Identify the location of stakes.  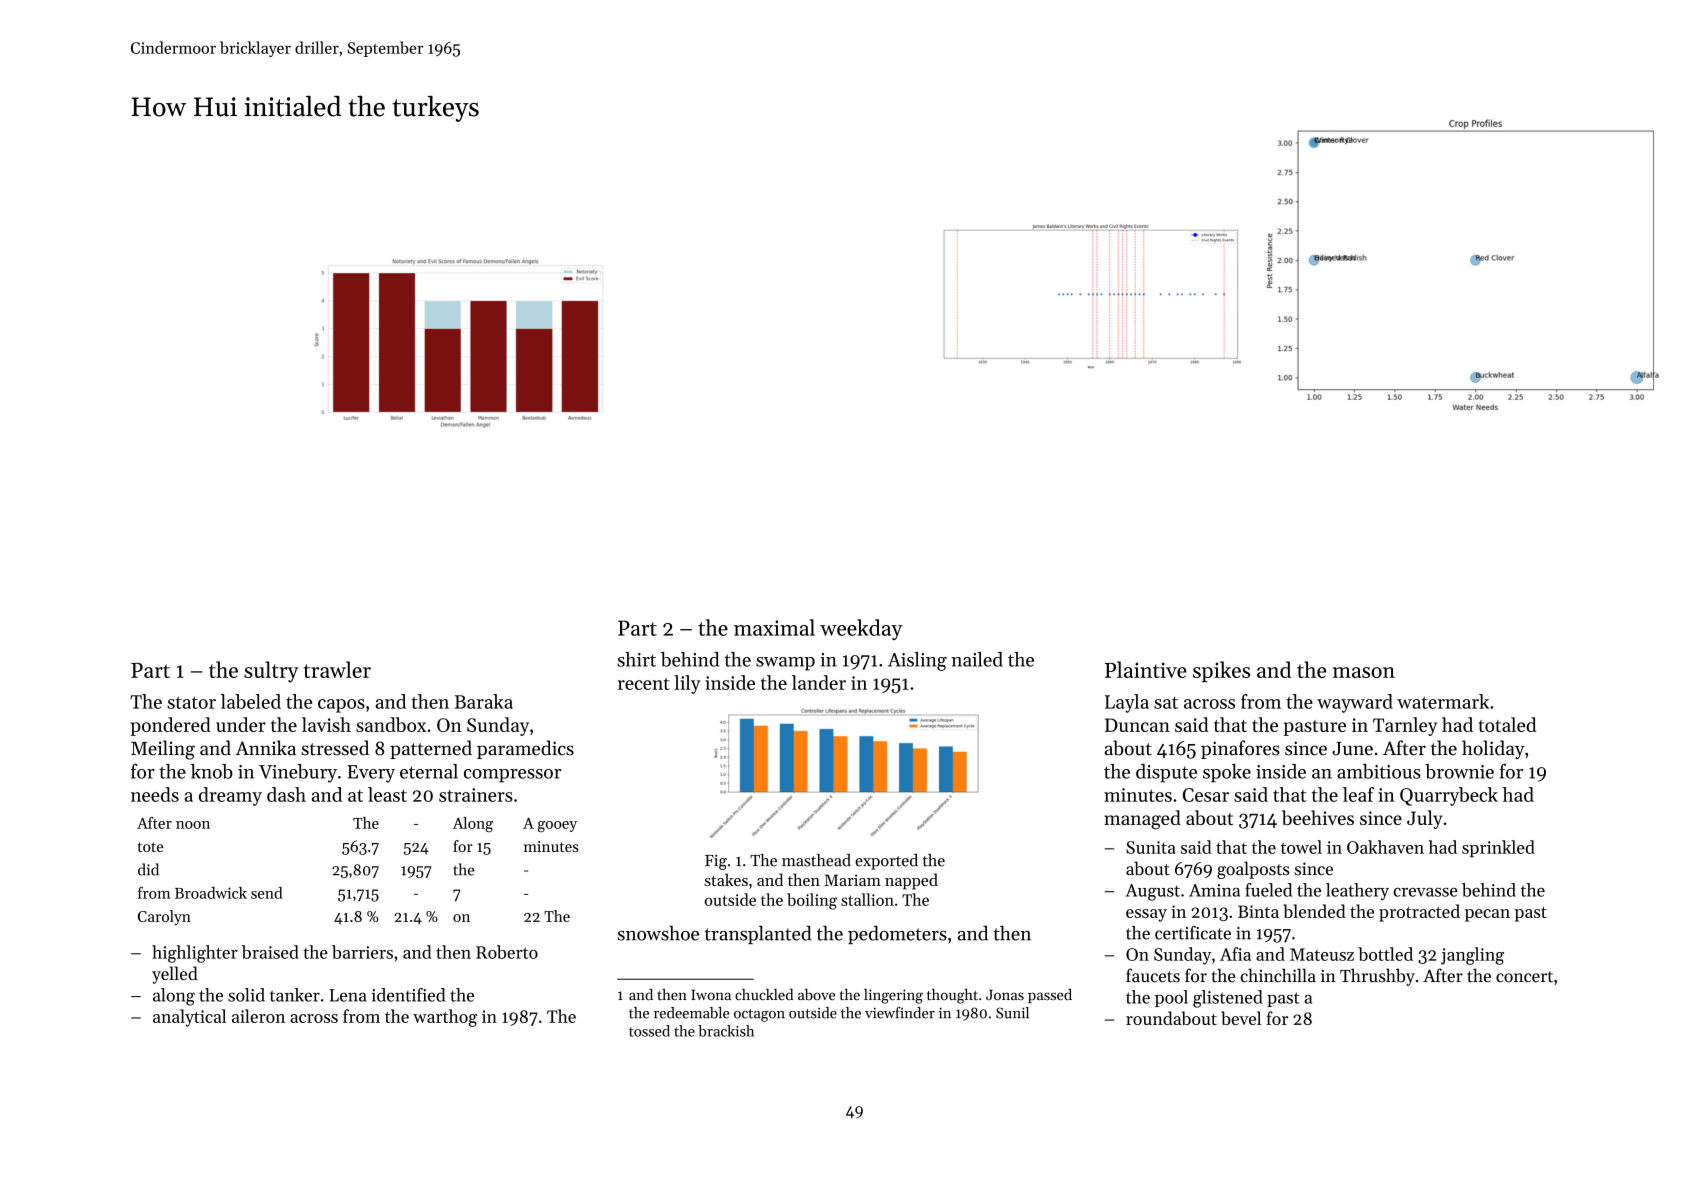
(726, 879).
